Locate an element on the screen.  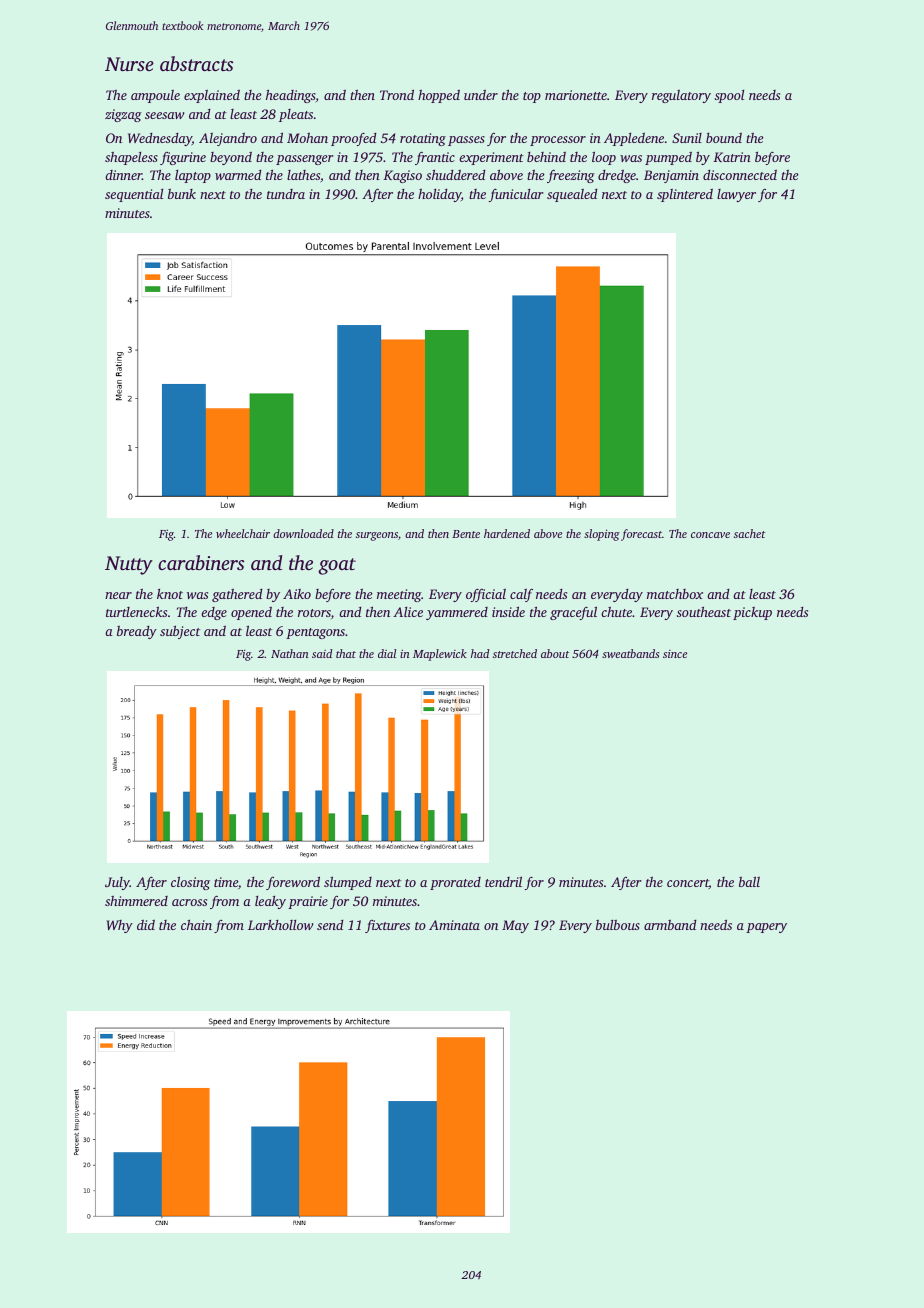
prorated is located at coordinates (455, 883).
